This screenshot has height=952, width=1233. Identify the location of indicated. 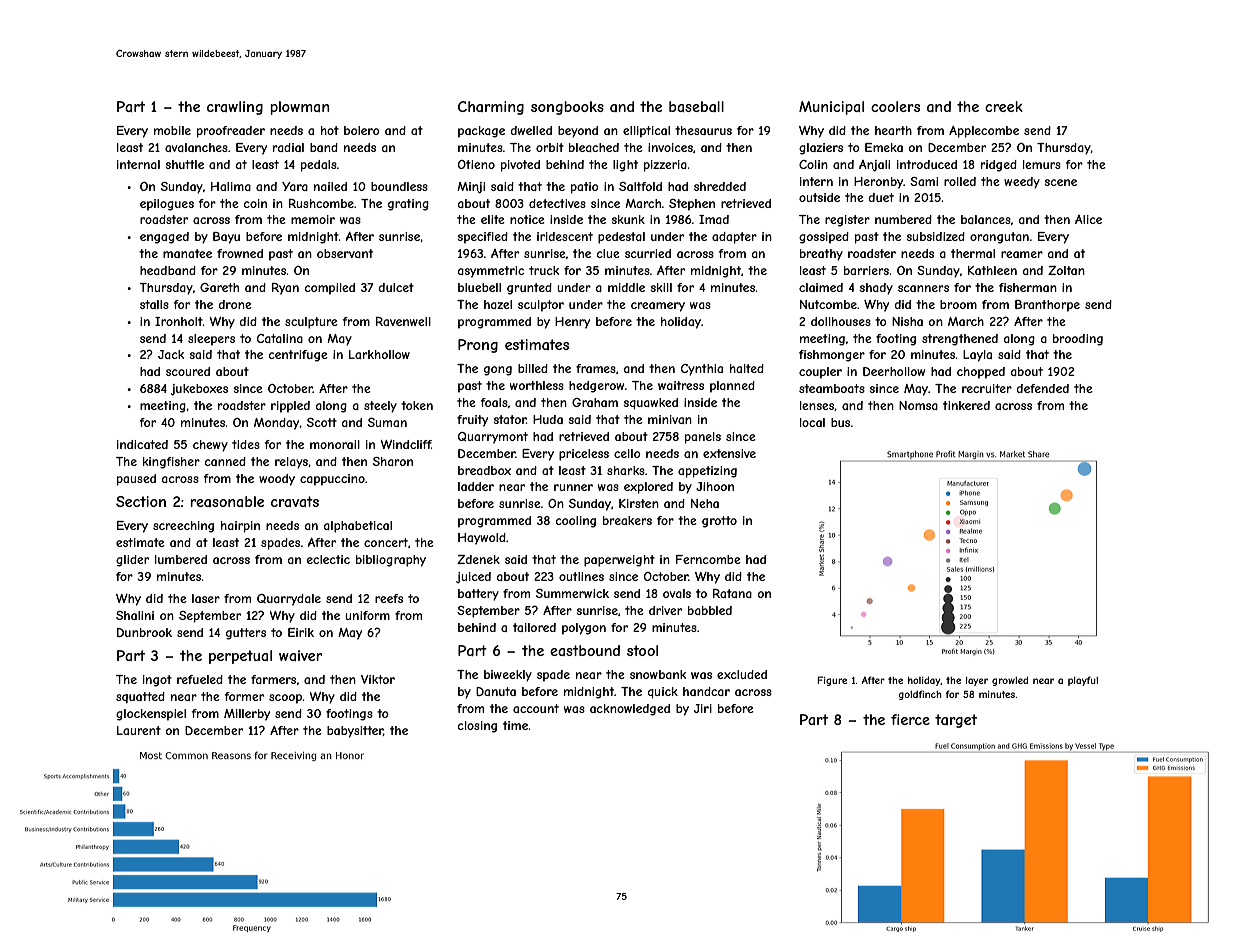
(142, 444).
